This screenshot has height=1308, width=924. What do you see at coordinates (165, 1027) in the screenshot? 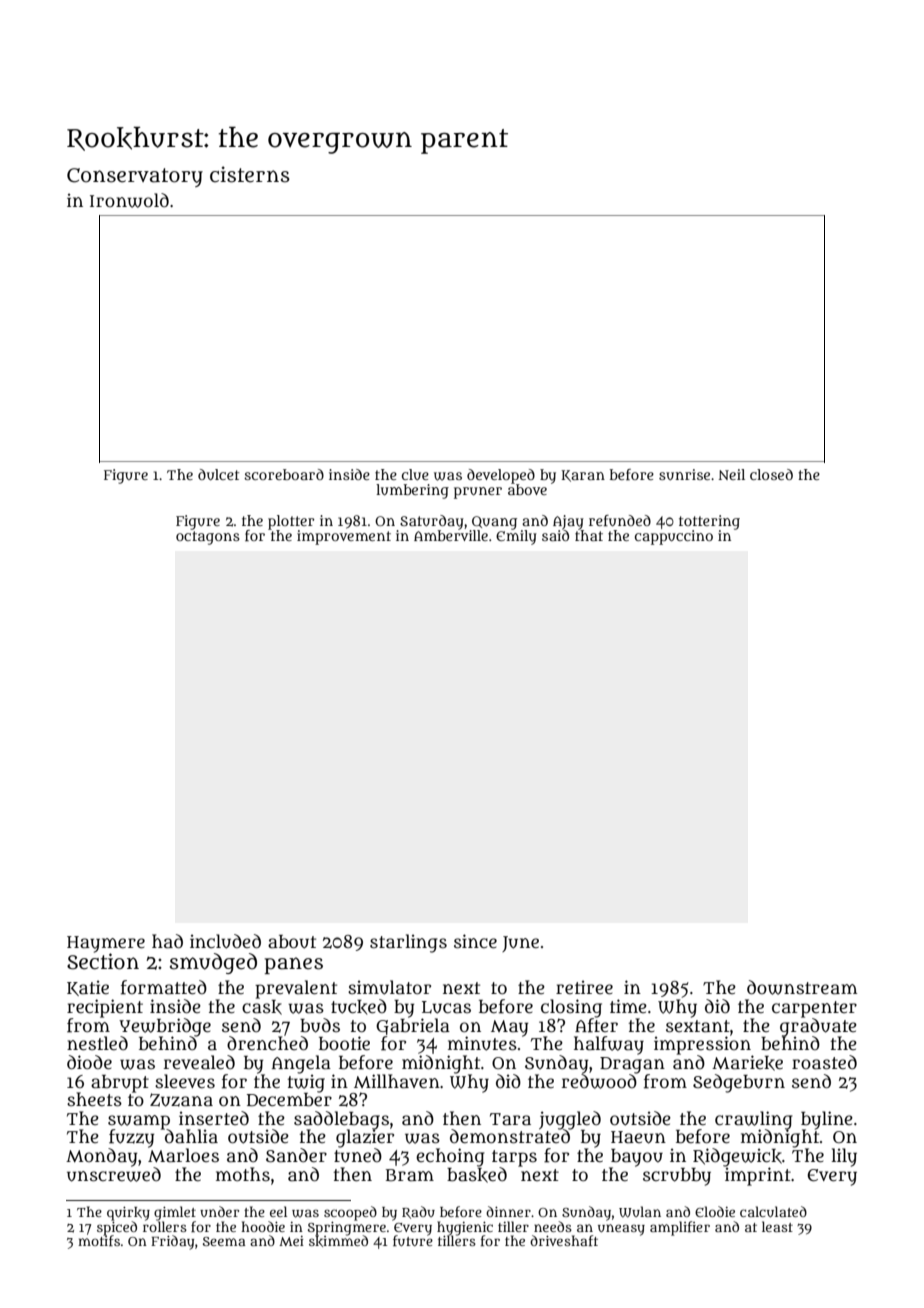
I see `Yewbridge` at bounding box center [165, 1027].
